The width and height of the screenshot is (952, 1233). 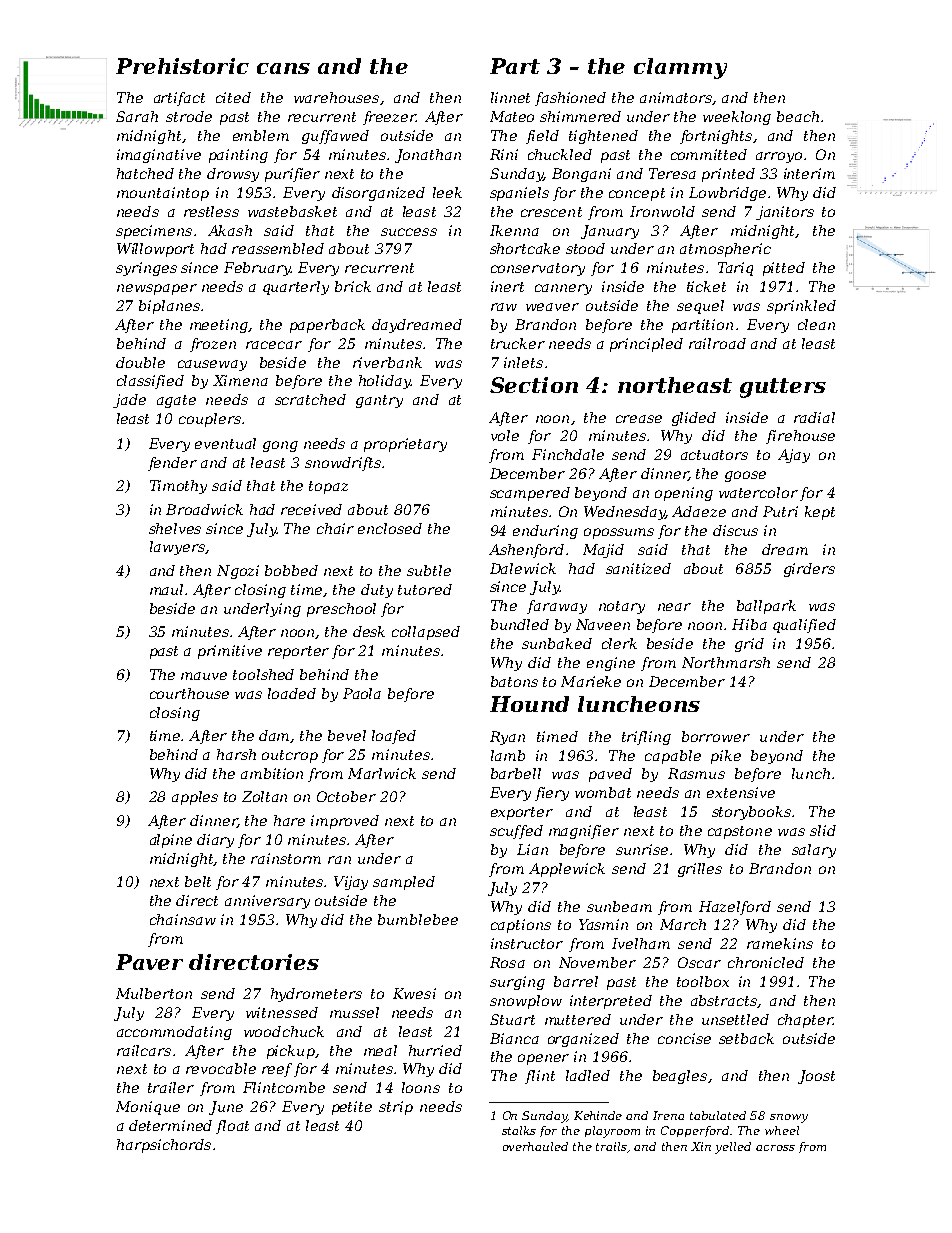 I want to click on qualified, so click(x=804, y=626).
